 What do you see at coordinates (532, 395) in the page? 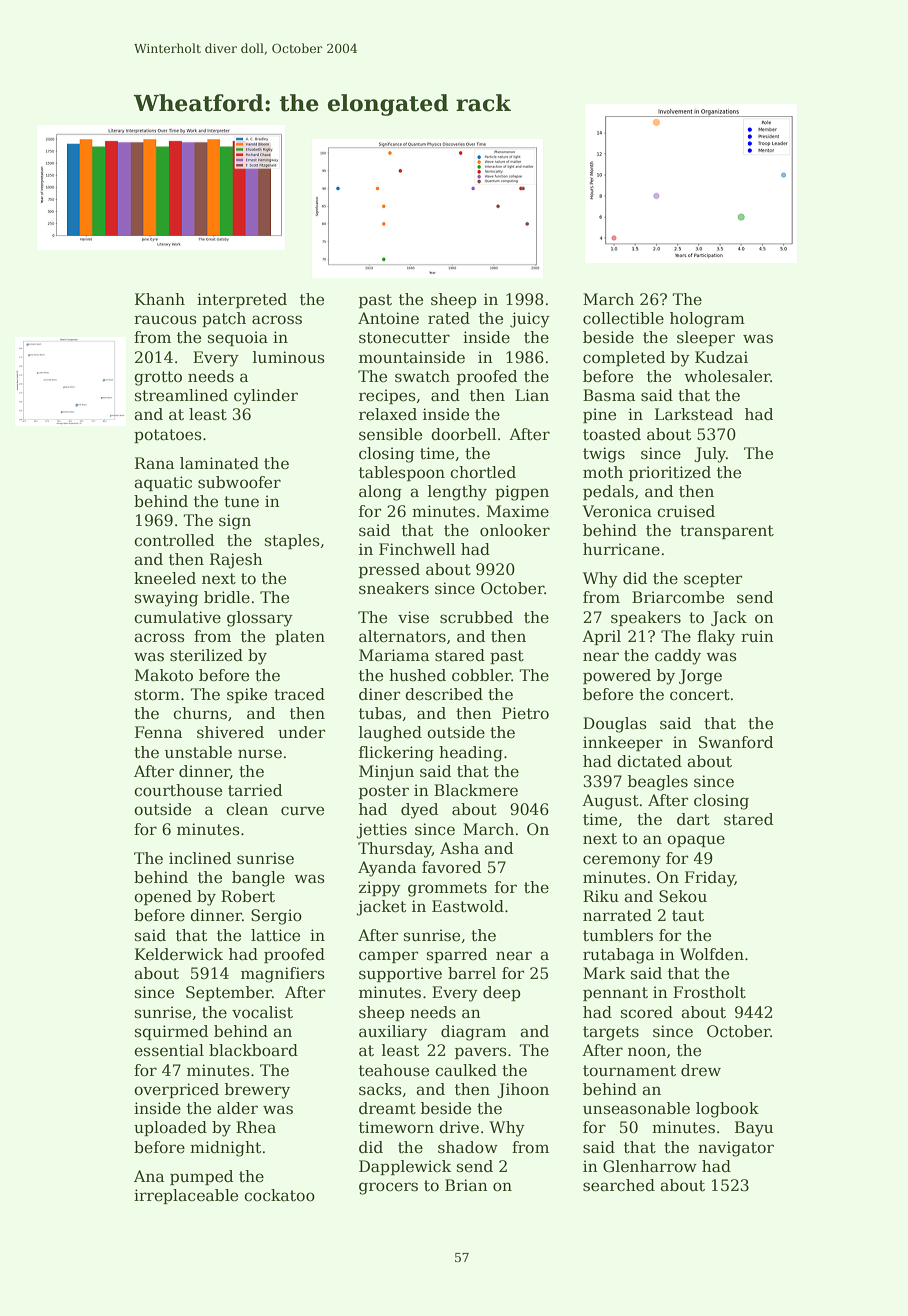
I see `Lian` at bounding box center [532, 395].
